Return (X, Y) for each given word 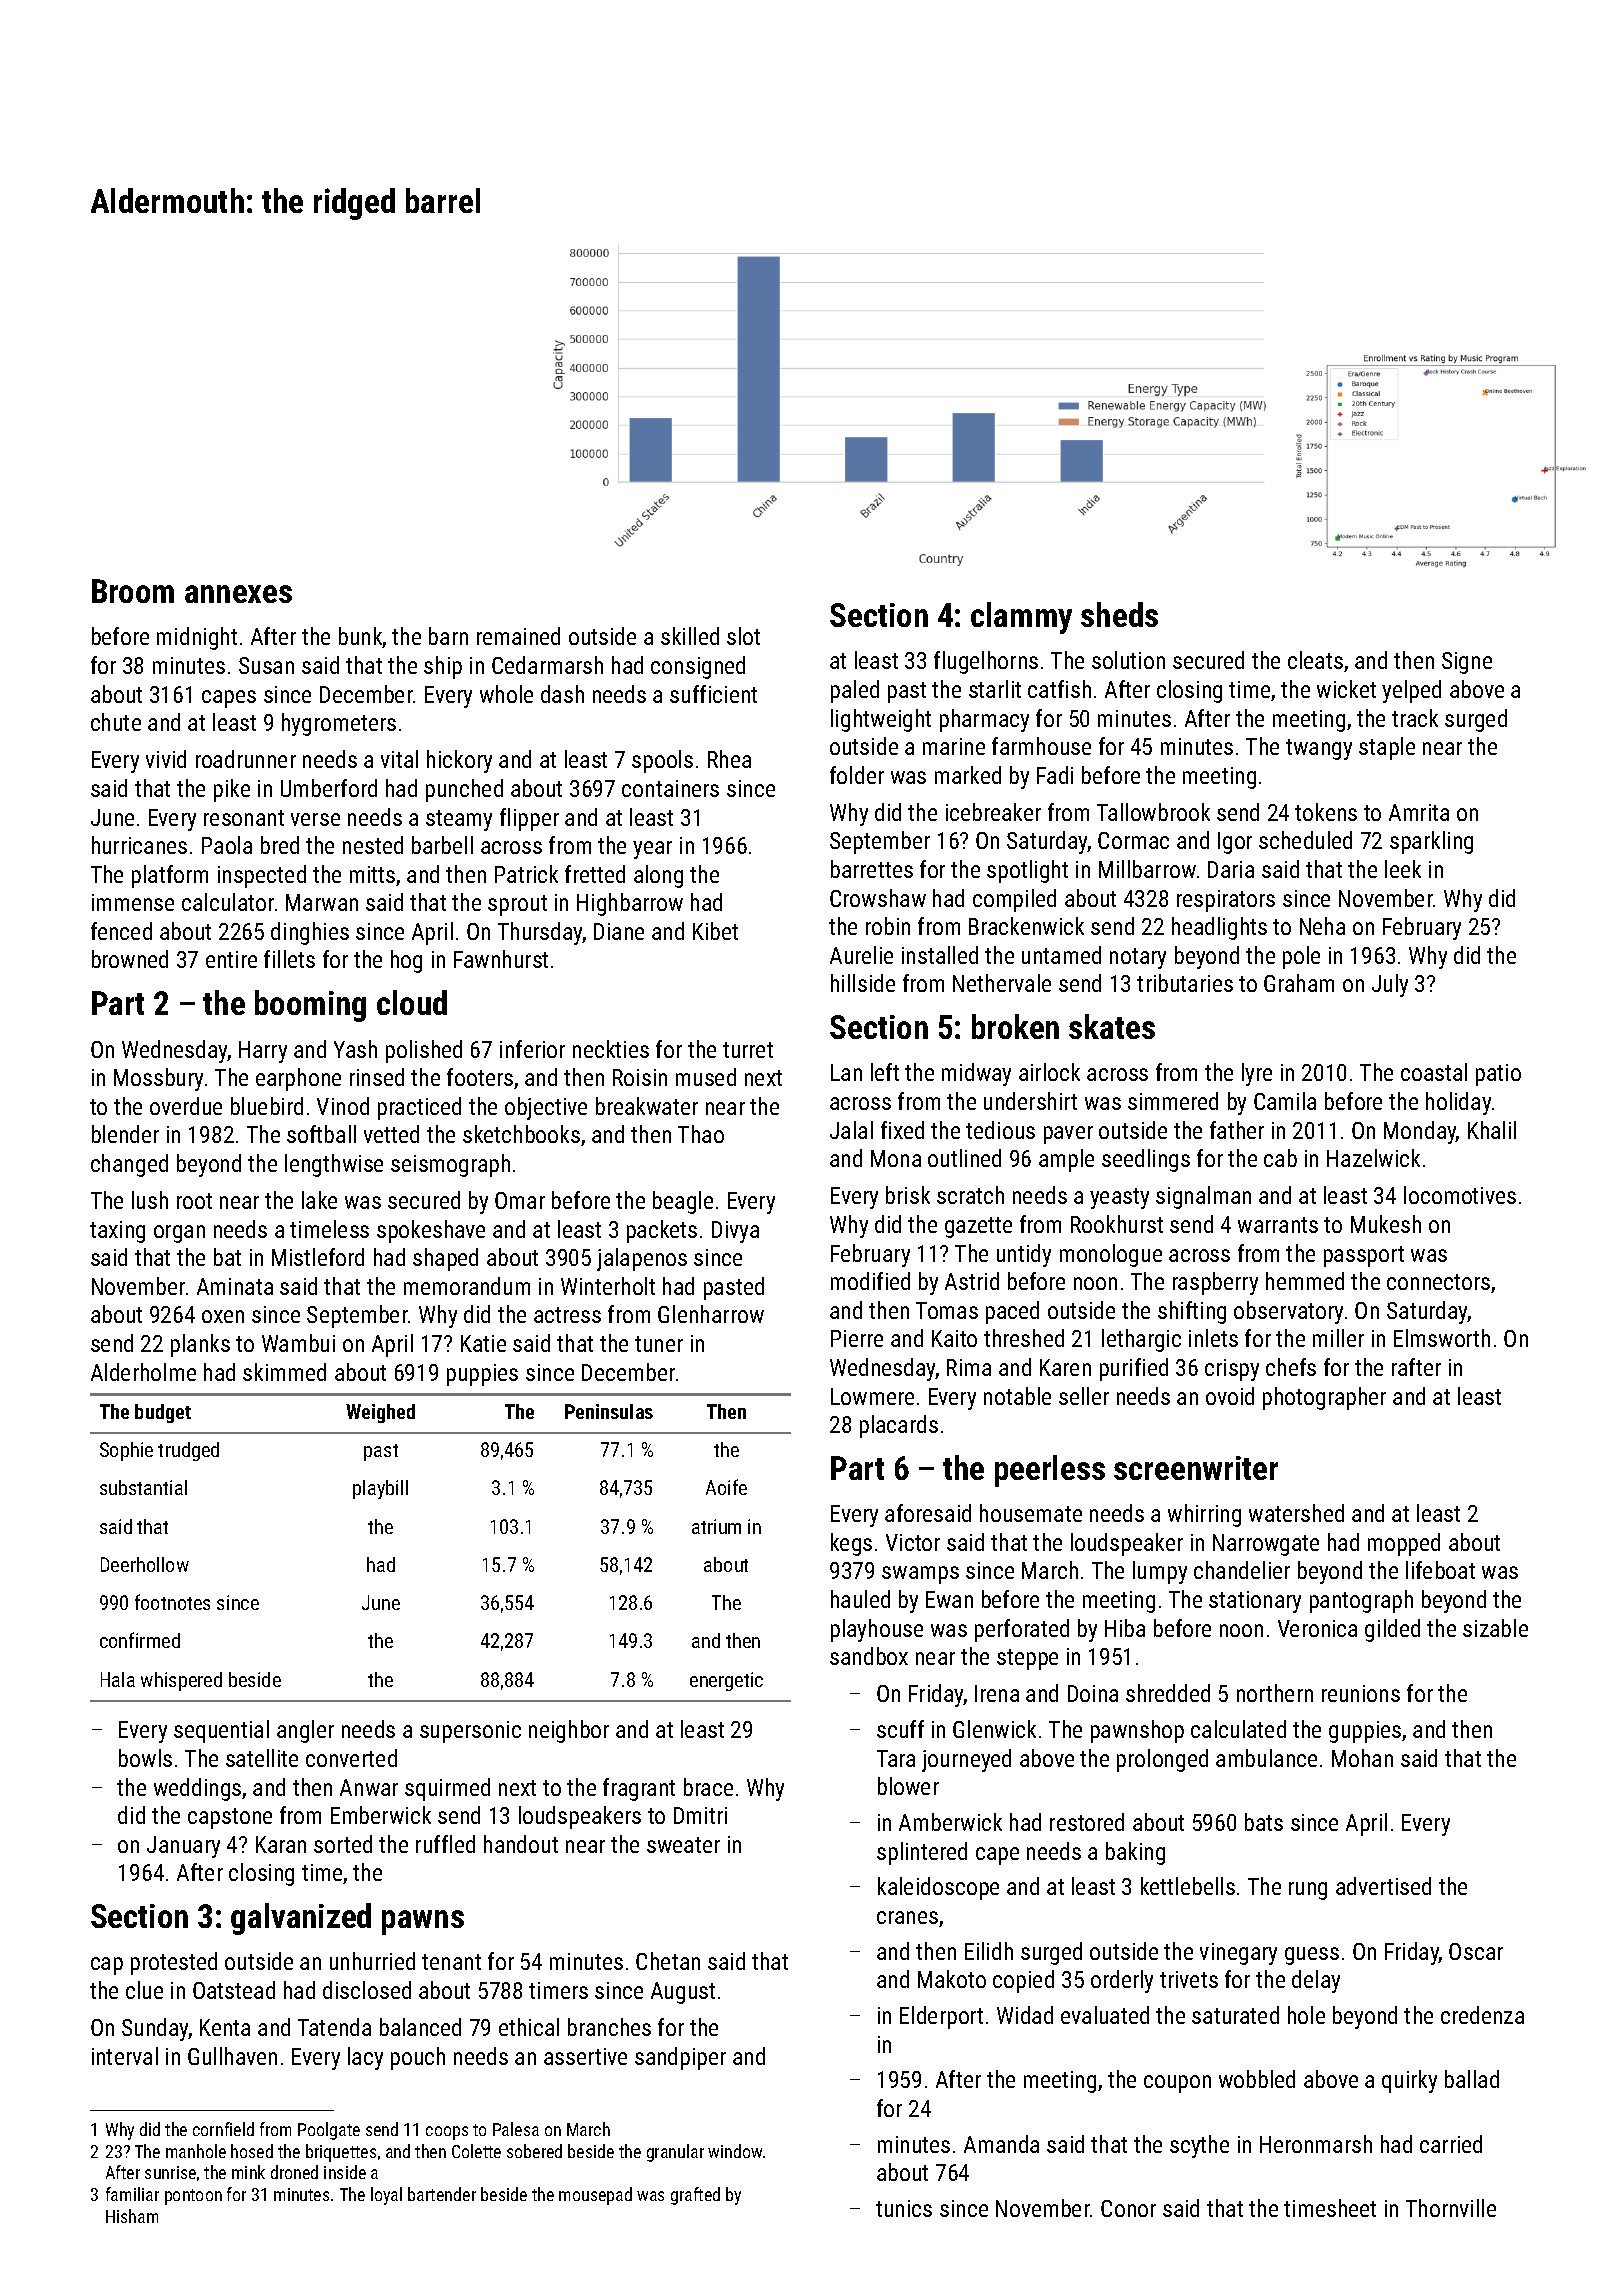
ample (1066, 1160)
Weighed (380, 1413)
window (735, 2151)
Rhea (729, 759)
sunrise (170, 2172)
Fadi (1055, 775)
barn (448, 636)
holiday (1458, 1103)
